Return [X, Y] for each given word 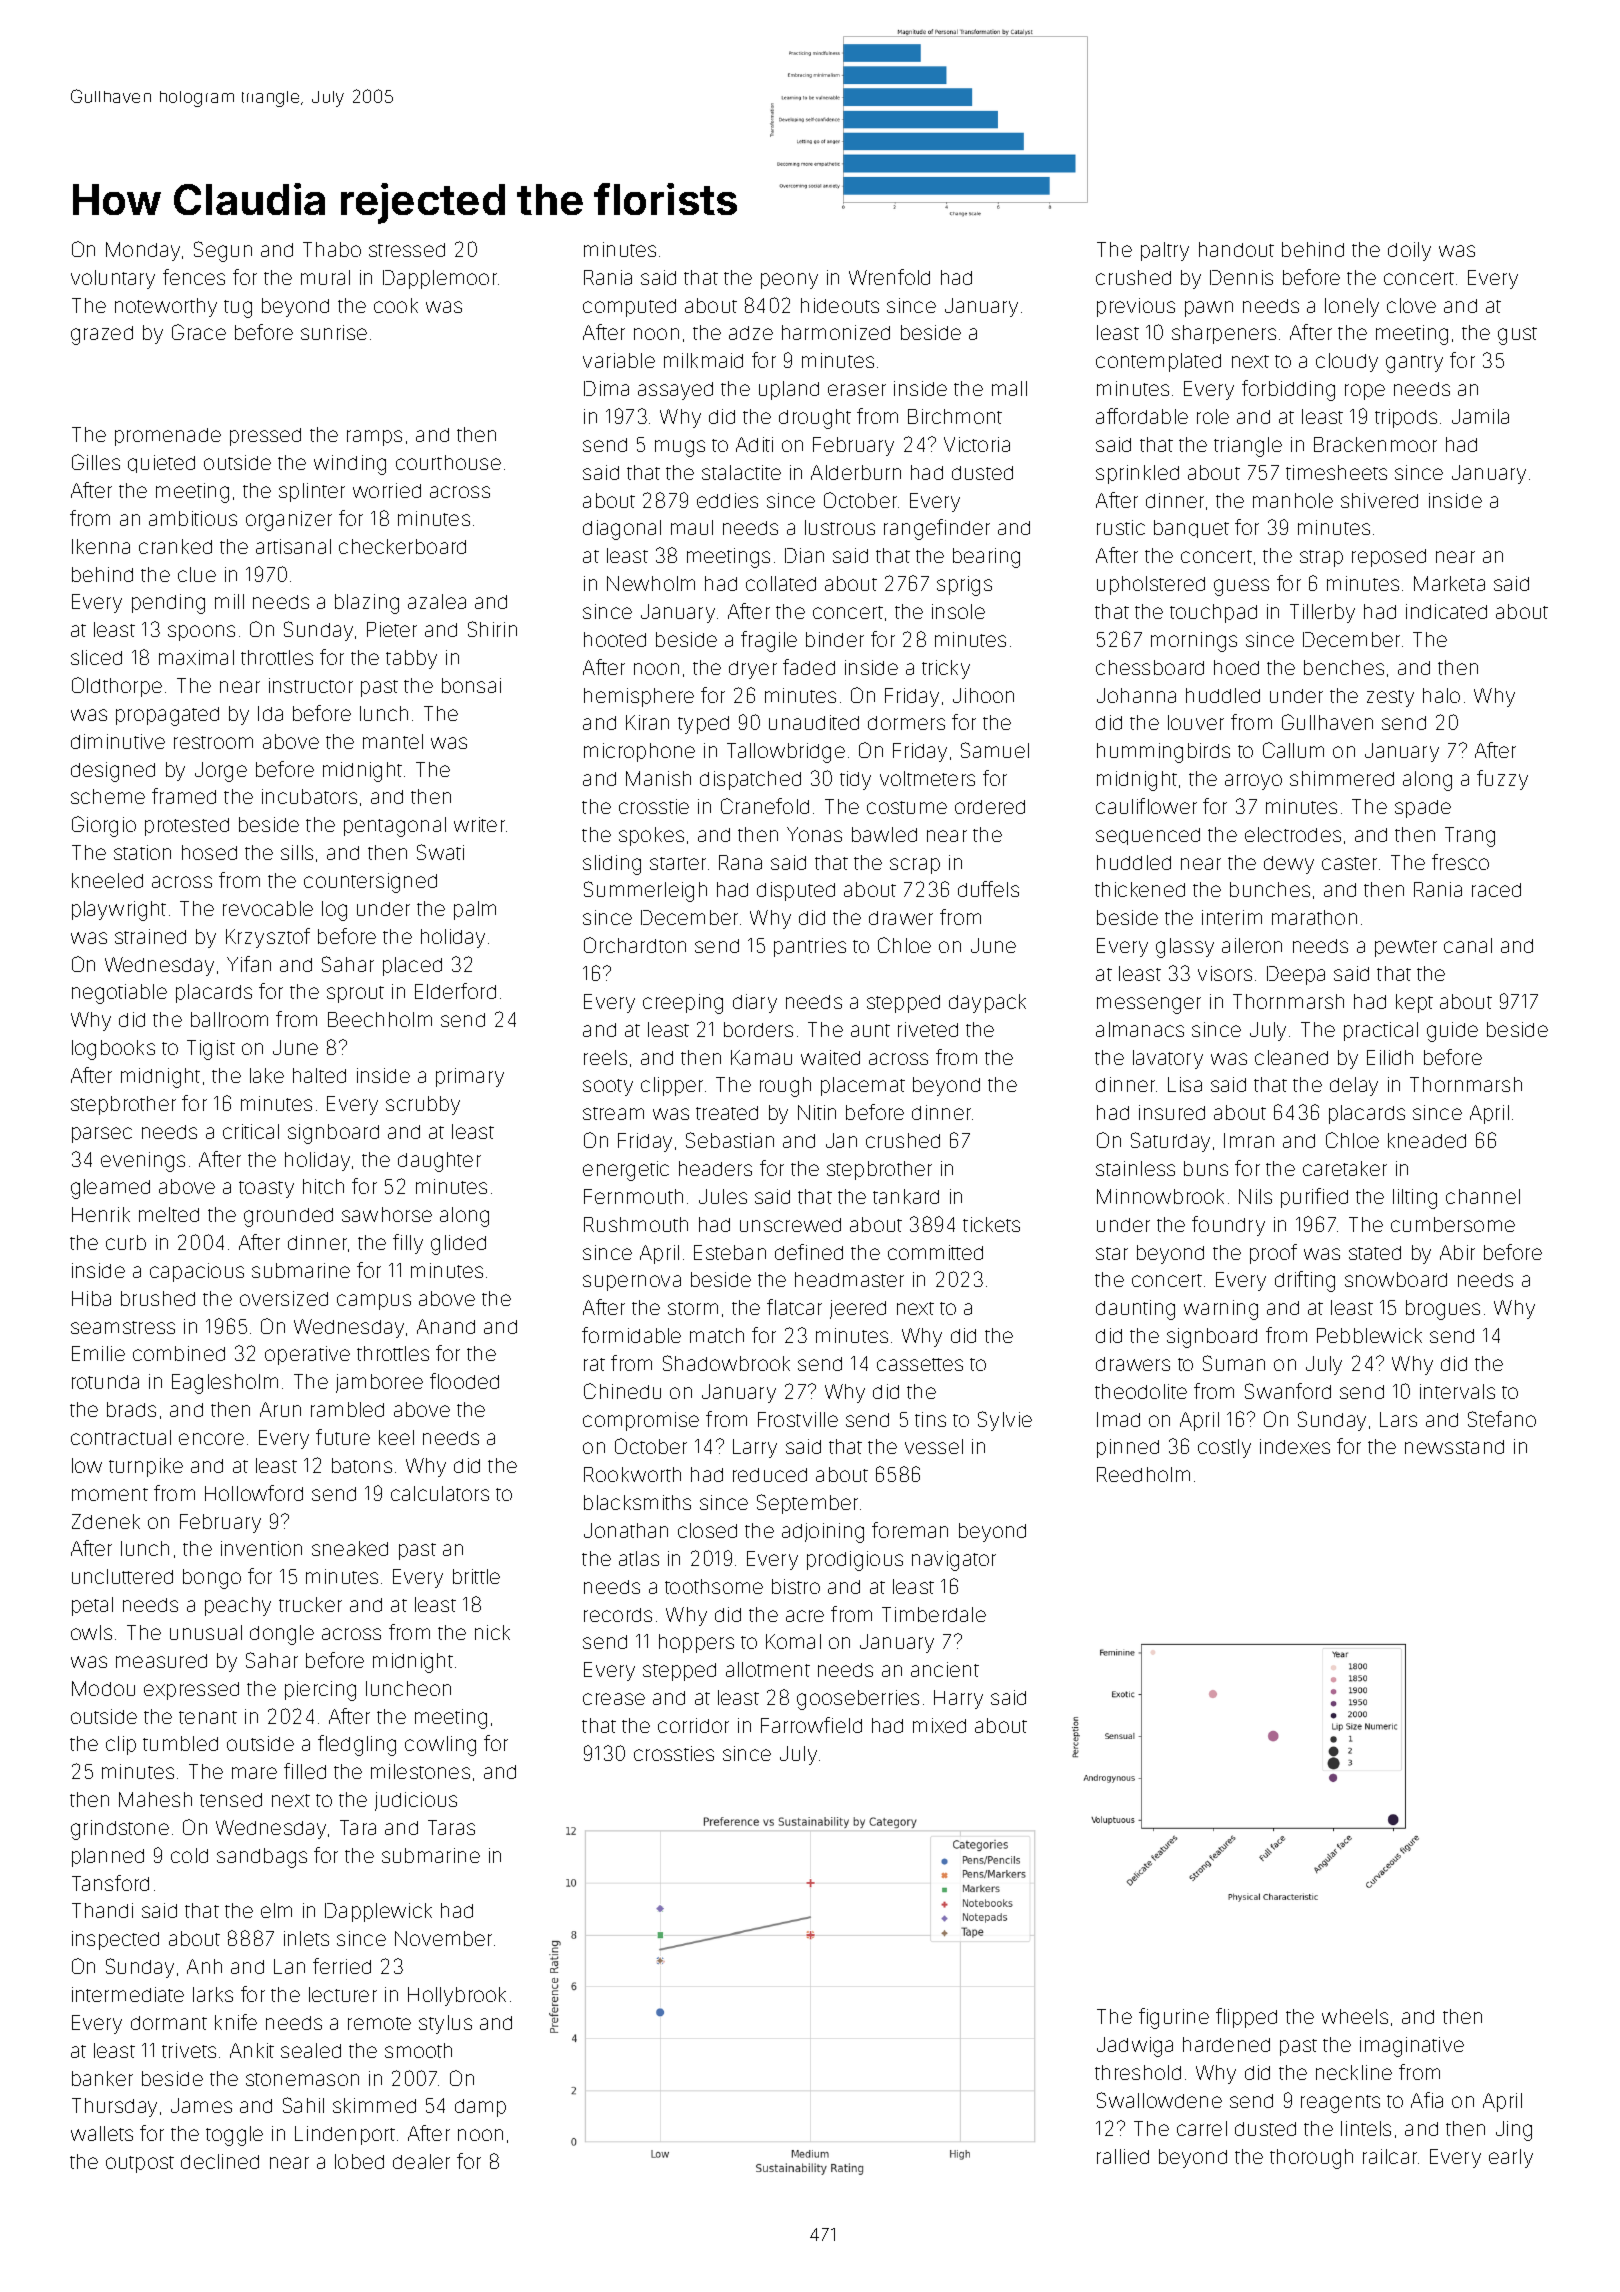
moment [110, 1494]
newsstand [1454, 1447]
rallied [1123, 2156]
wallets [102, 2133]
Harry [958, 1699]
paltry [1165, 251]
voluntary [113, 279]
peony [789, 281]
